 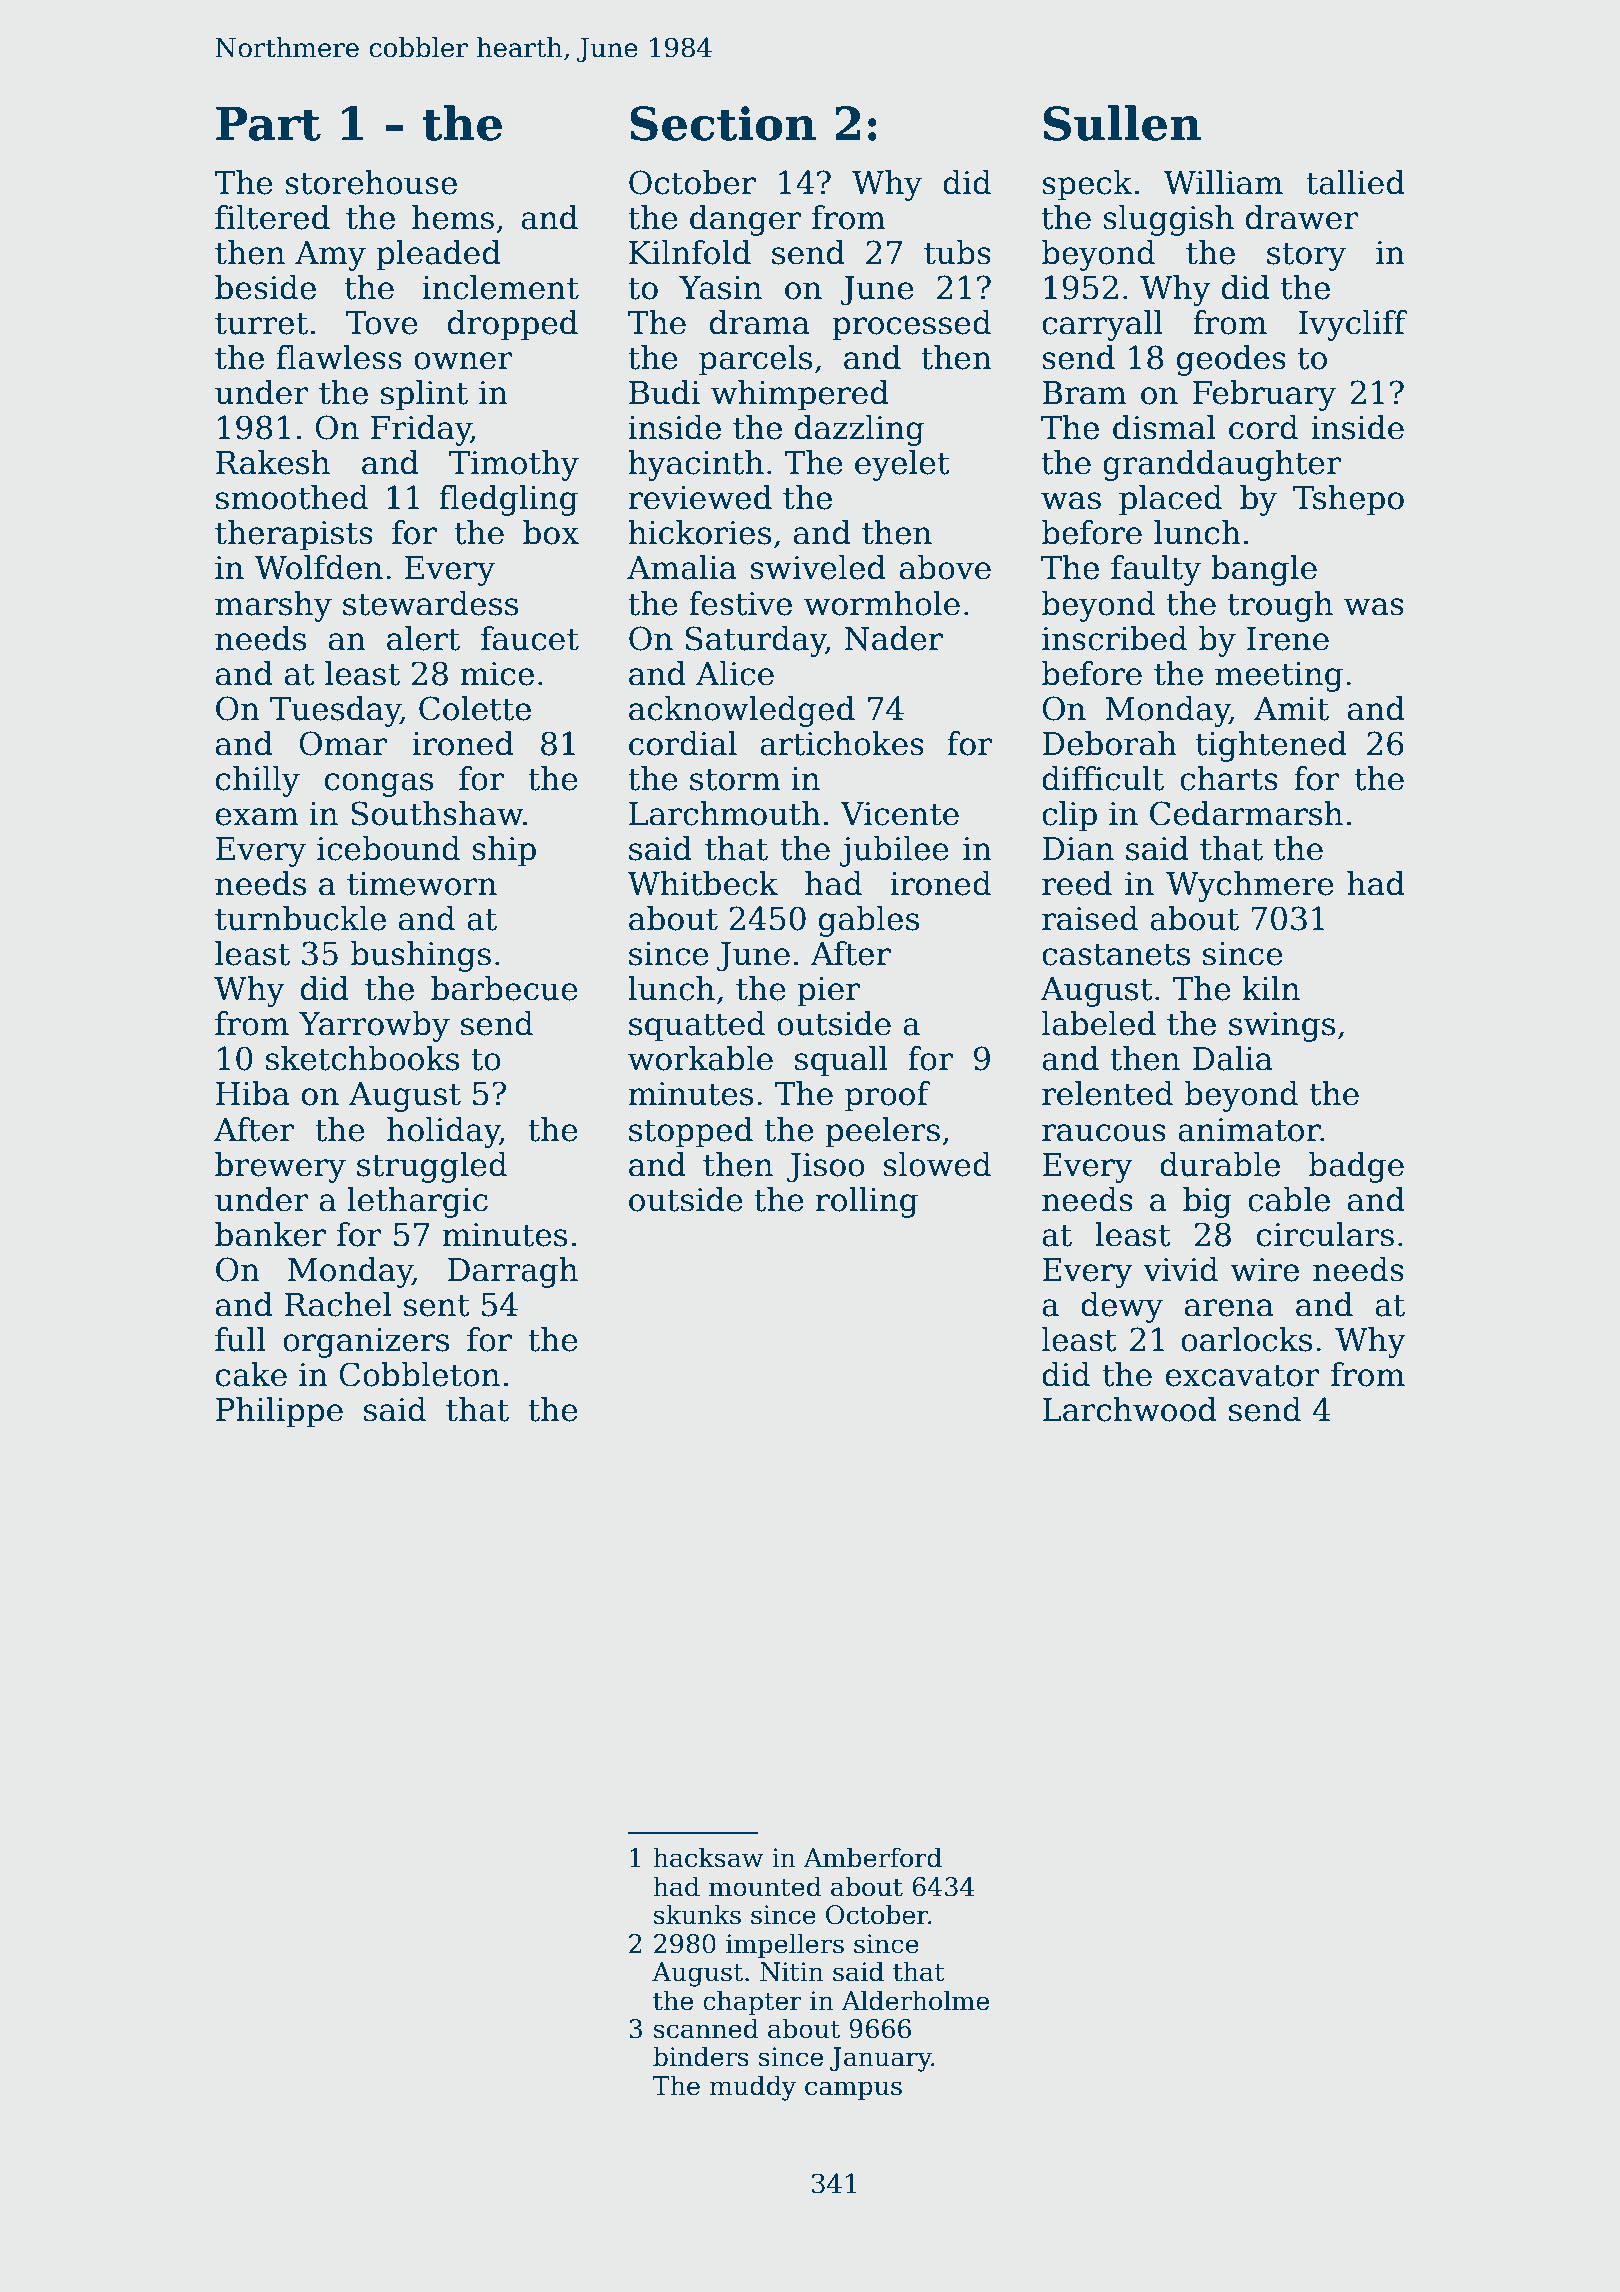 What do you see at coordinates (1129, 1409) in the screenshot?
I see `Larchwood` at bounding box center [1129, 1409].
